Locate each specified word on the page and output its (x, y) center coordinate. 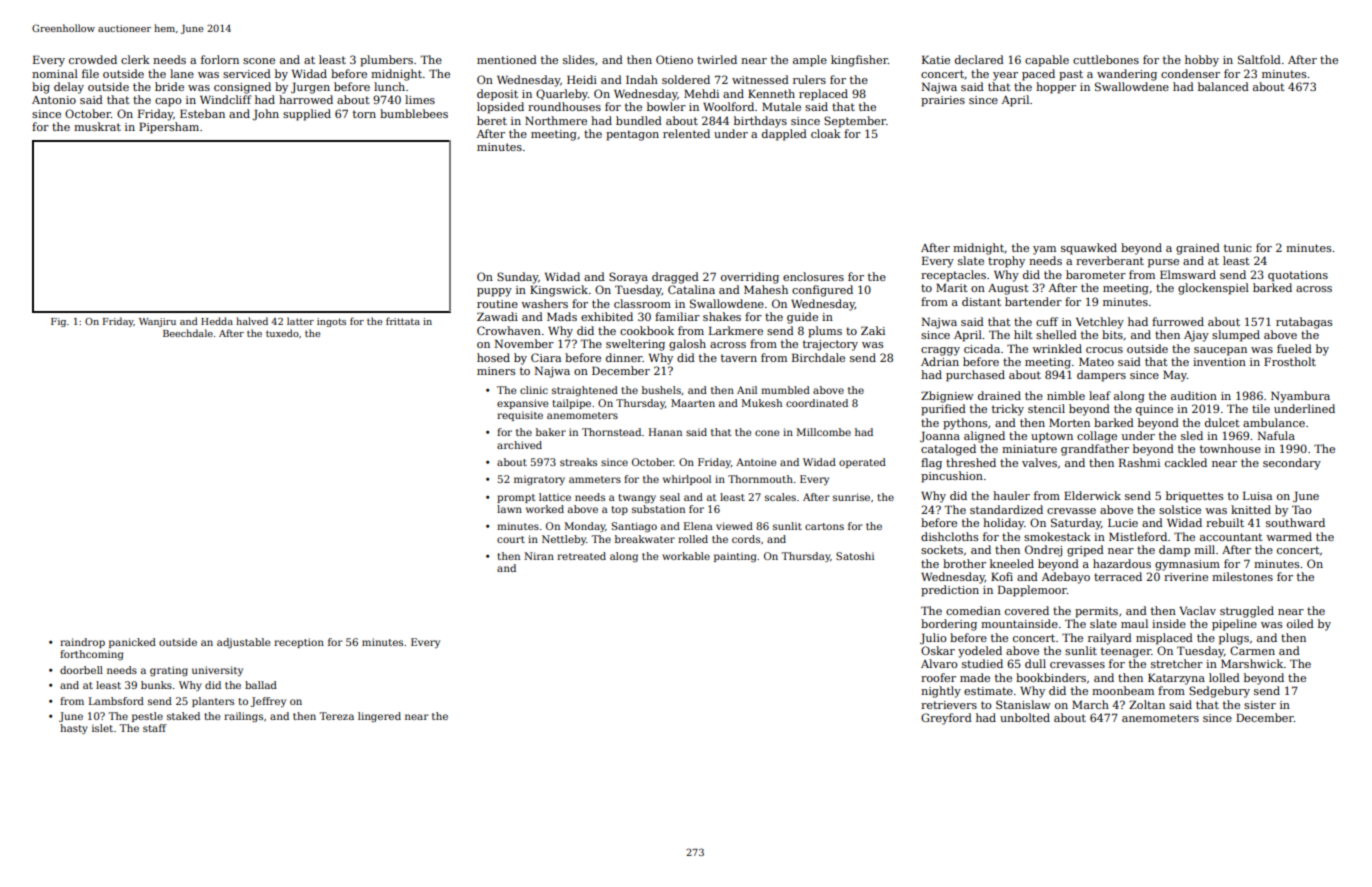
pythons (965, 424)
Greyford (946, 719)
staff (155, 728)
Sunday (517, 278)
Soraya (628, 278)
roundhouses (564, 106)
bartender (1033, 301)
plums (825, 332)
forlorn (220, 59)
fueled (1294, 348)
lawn (509, 509)
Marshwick (1252, 663)
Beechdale (188, 333)
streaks (578, 462)
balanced (1223, 86)
